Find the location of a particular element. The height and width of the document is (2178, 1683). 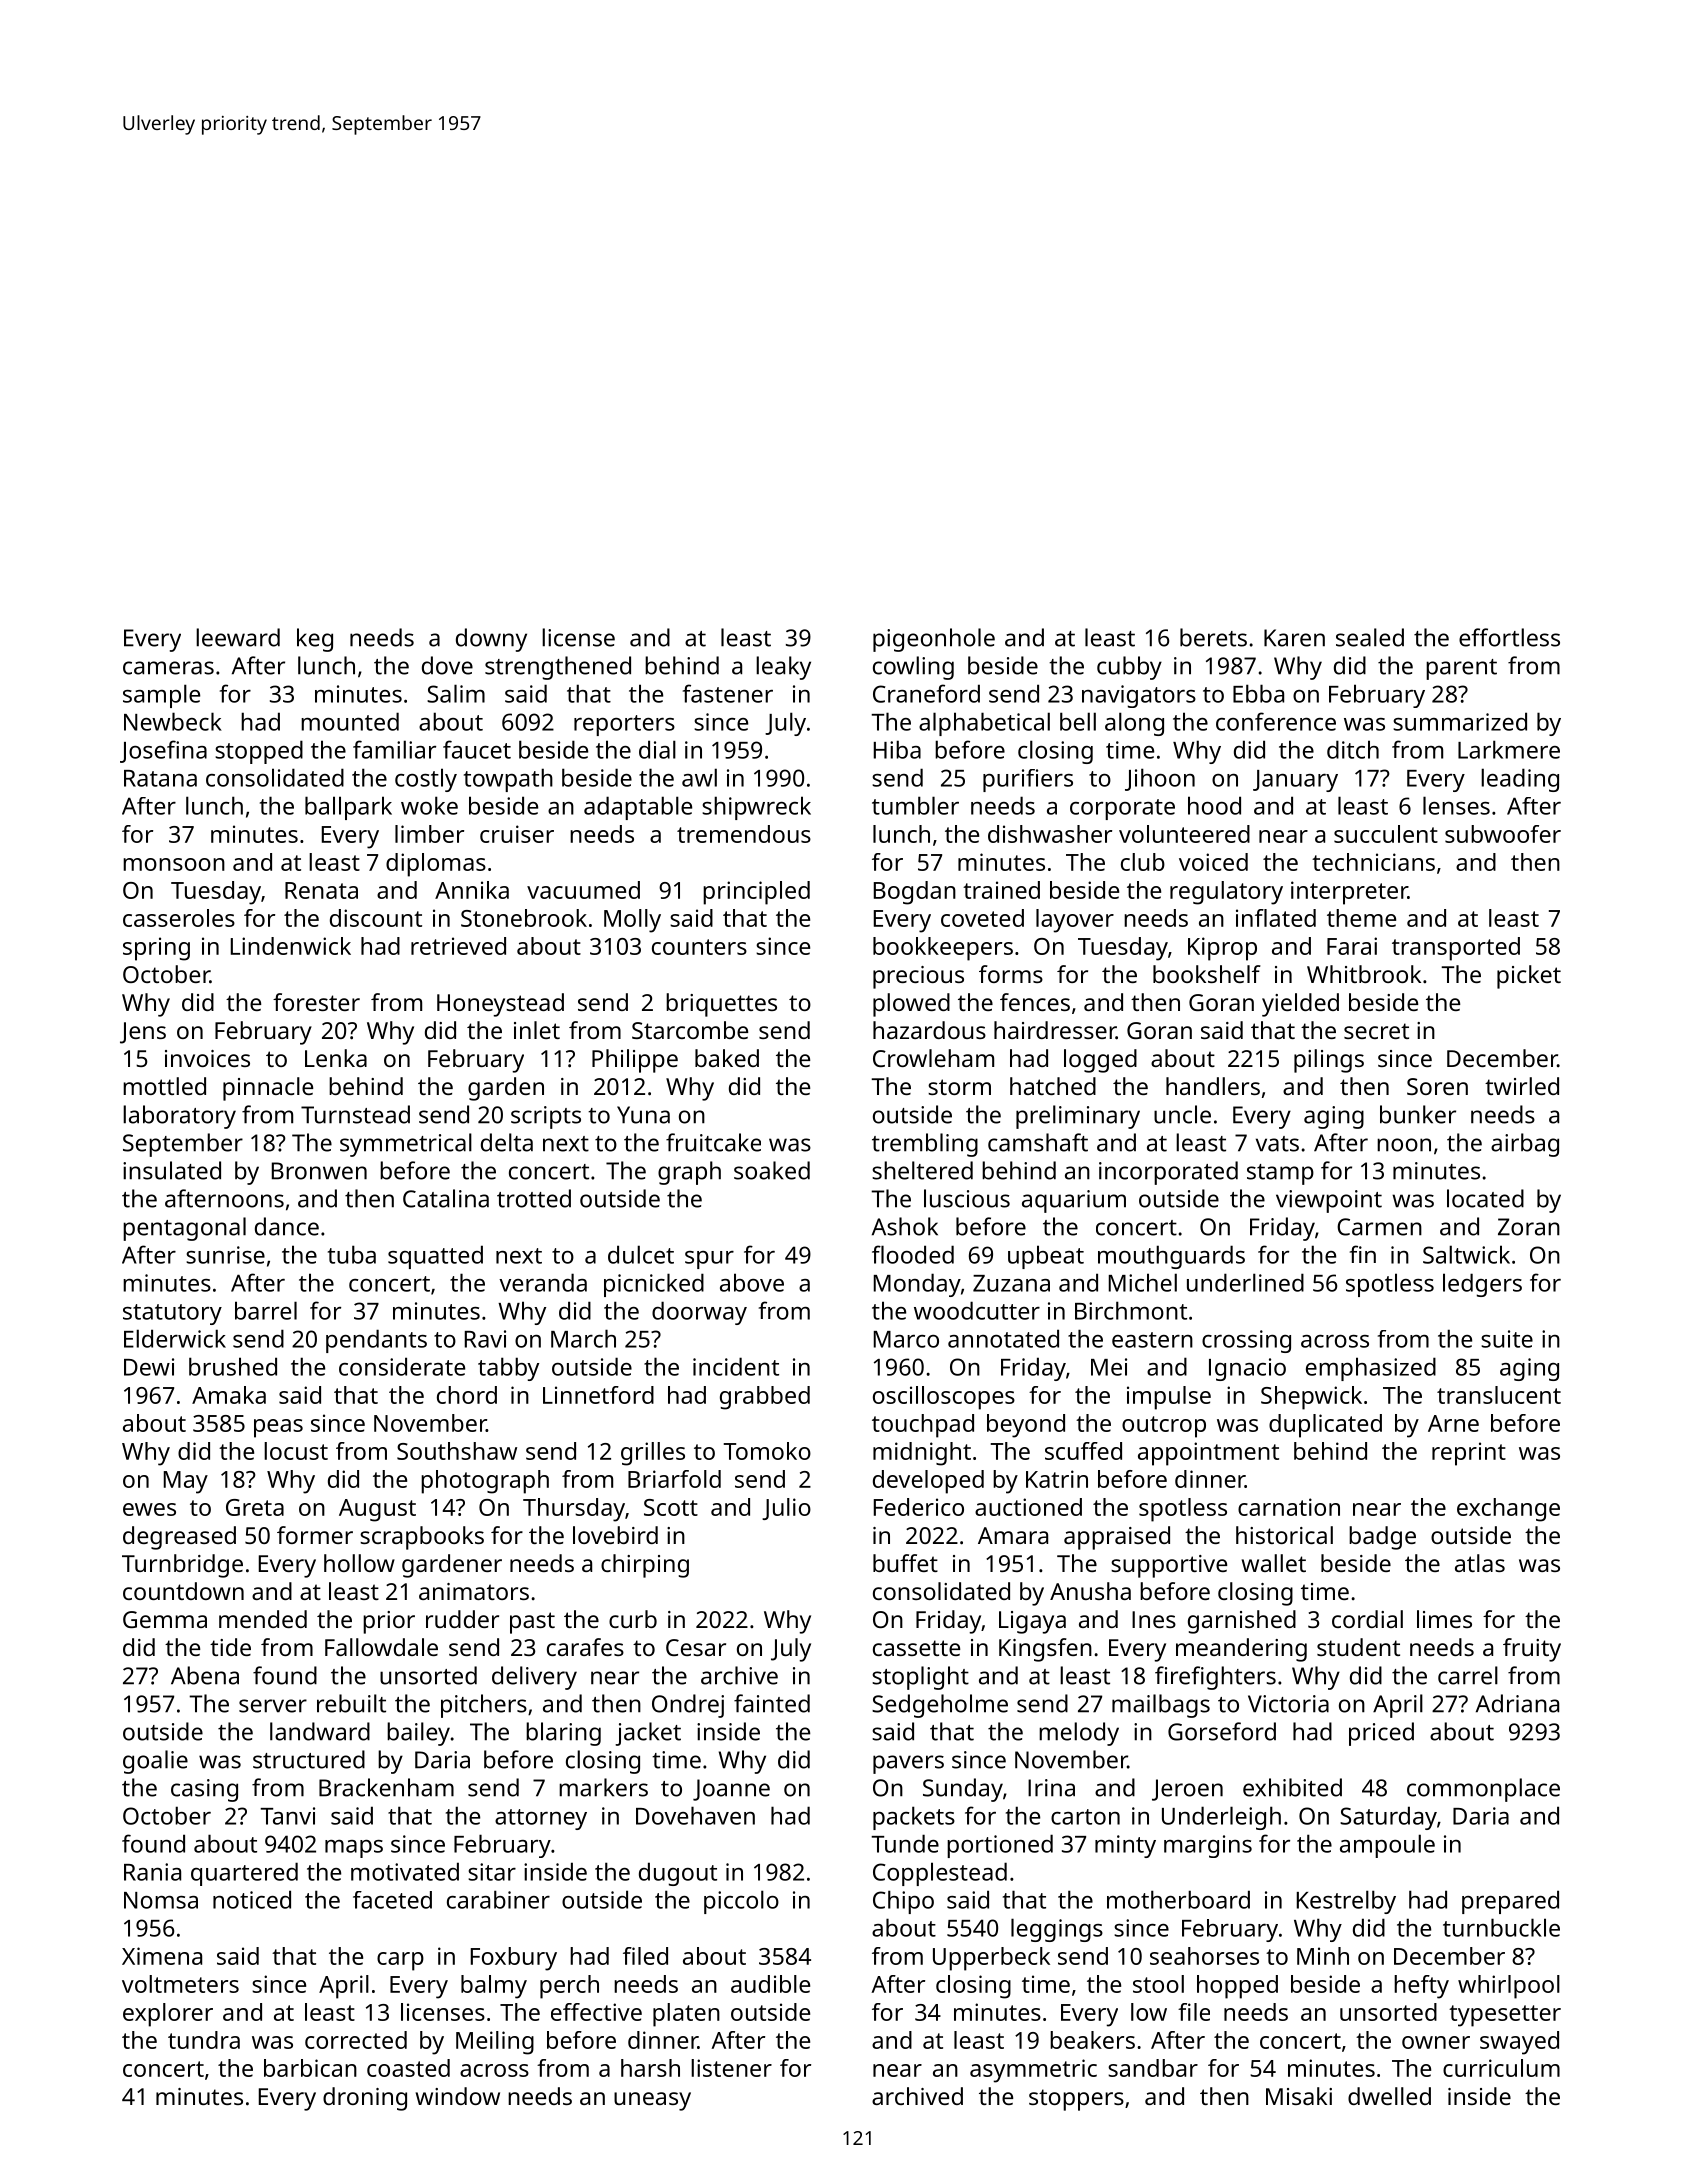

Amara is located at coordinates (1013, 1535).
